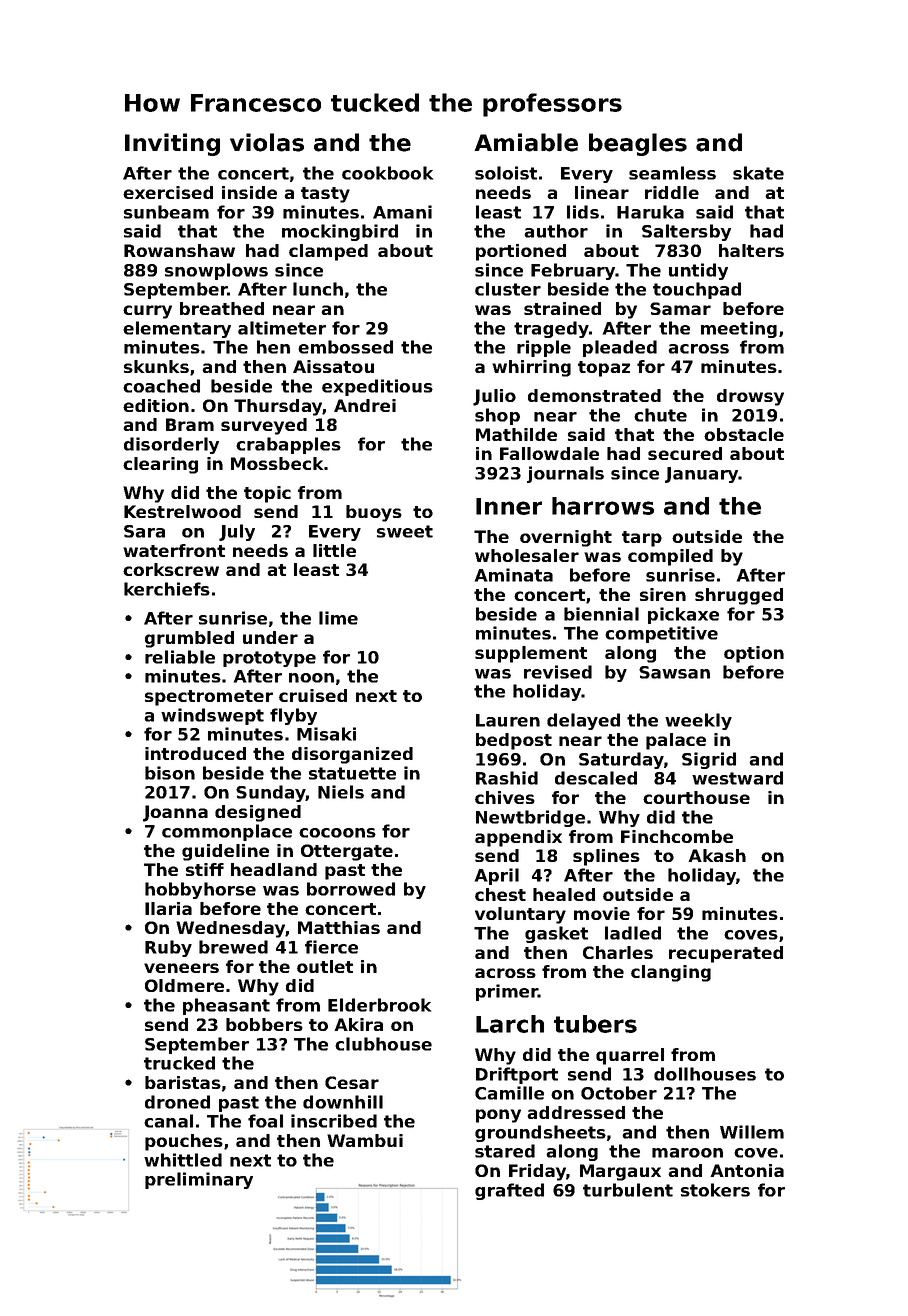  What do you see at coordinates (313, 695) in the screenshot?
I see `cruised` at bounding box center [313, 695].
